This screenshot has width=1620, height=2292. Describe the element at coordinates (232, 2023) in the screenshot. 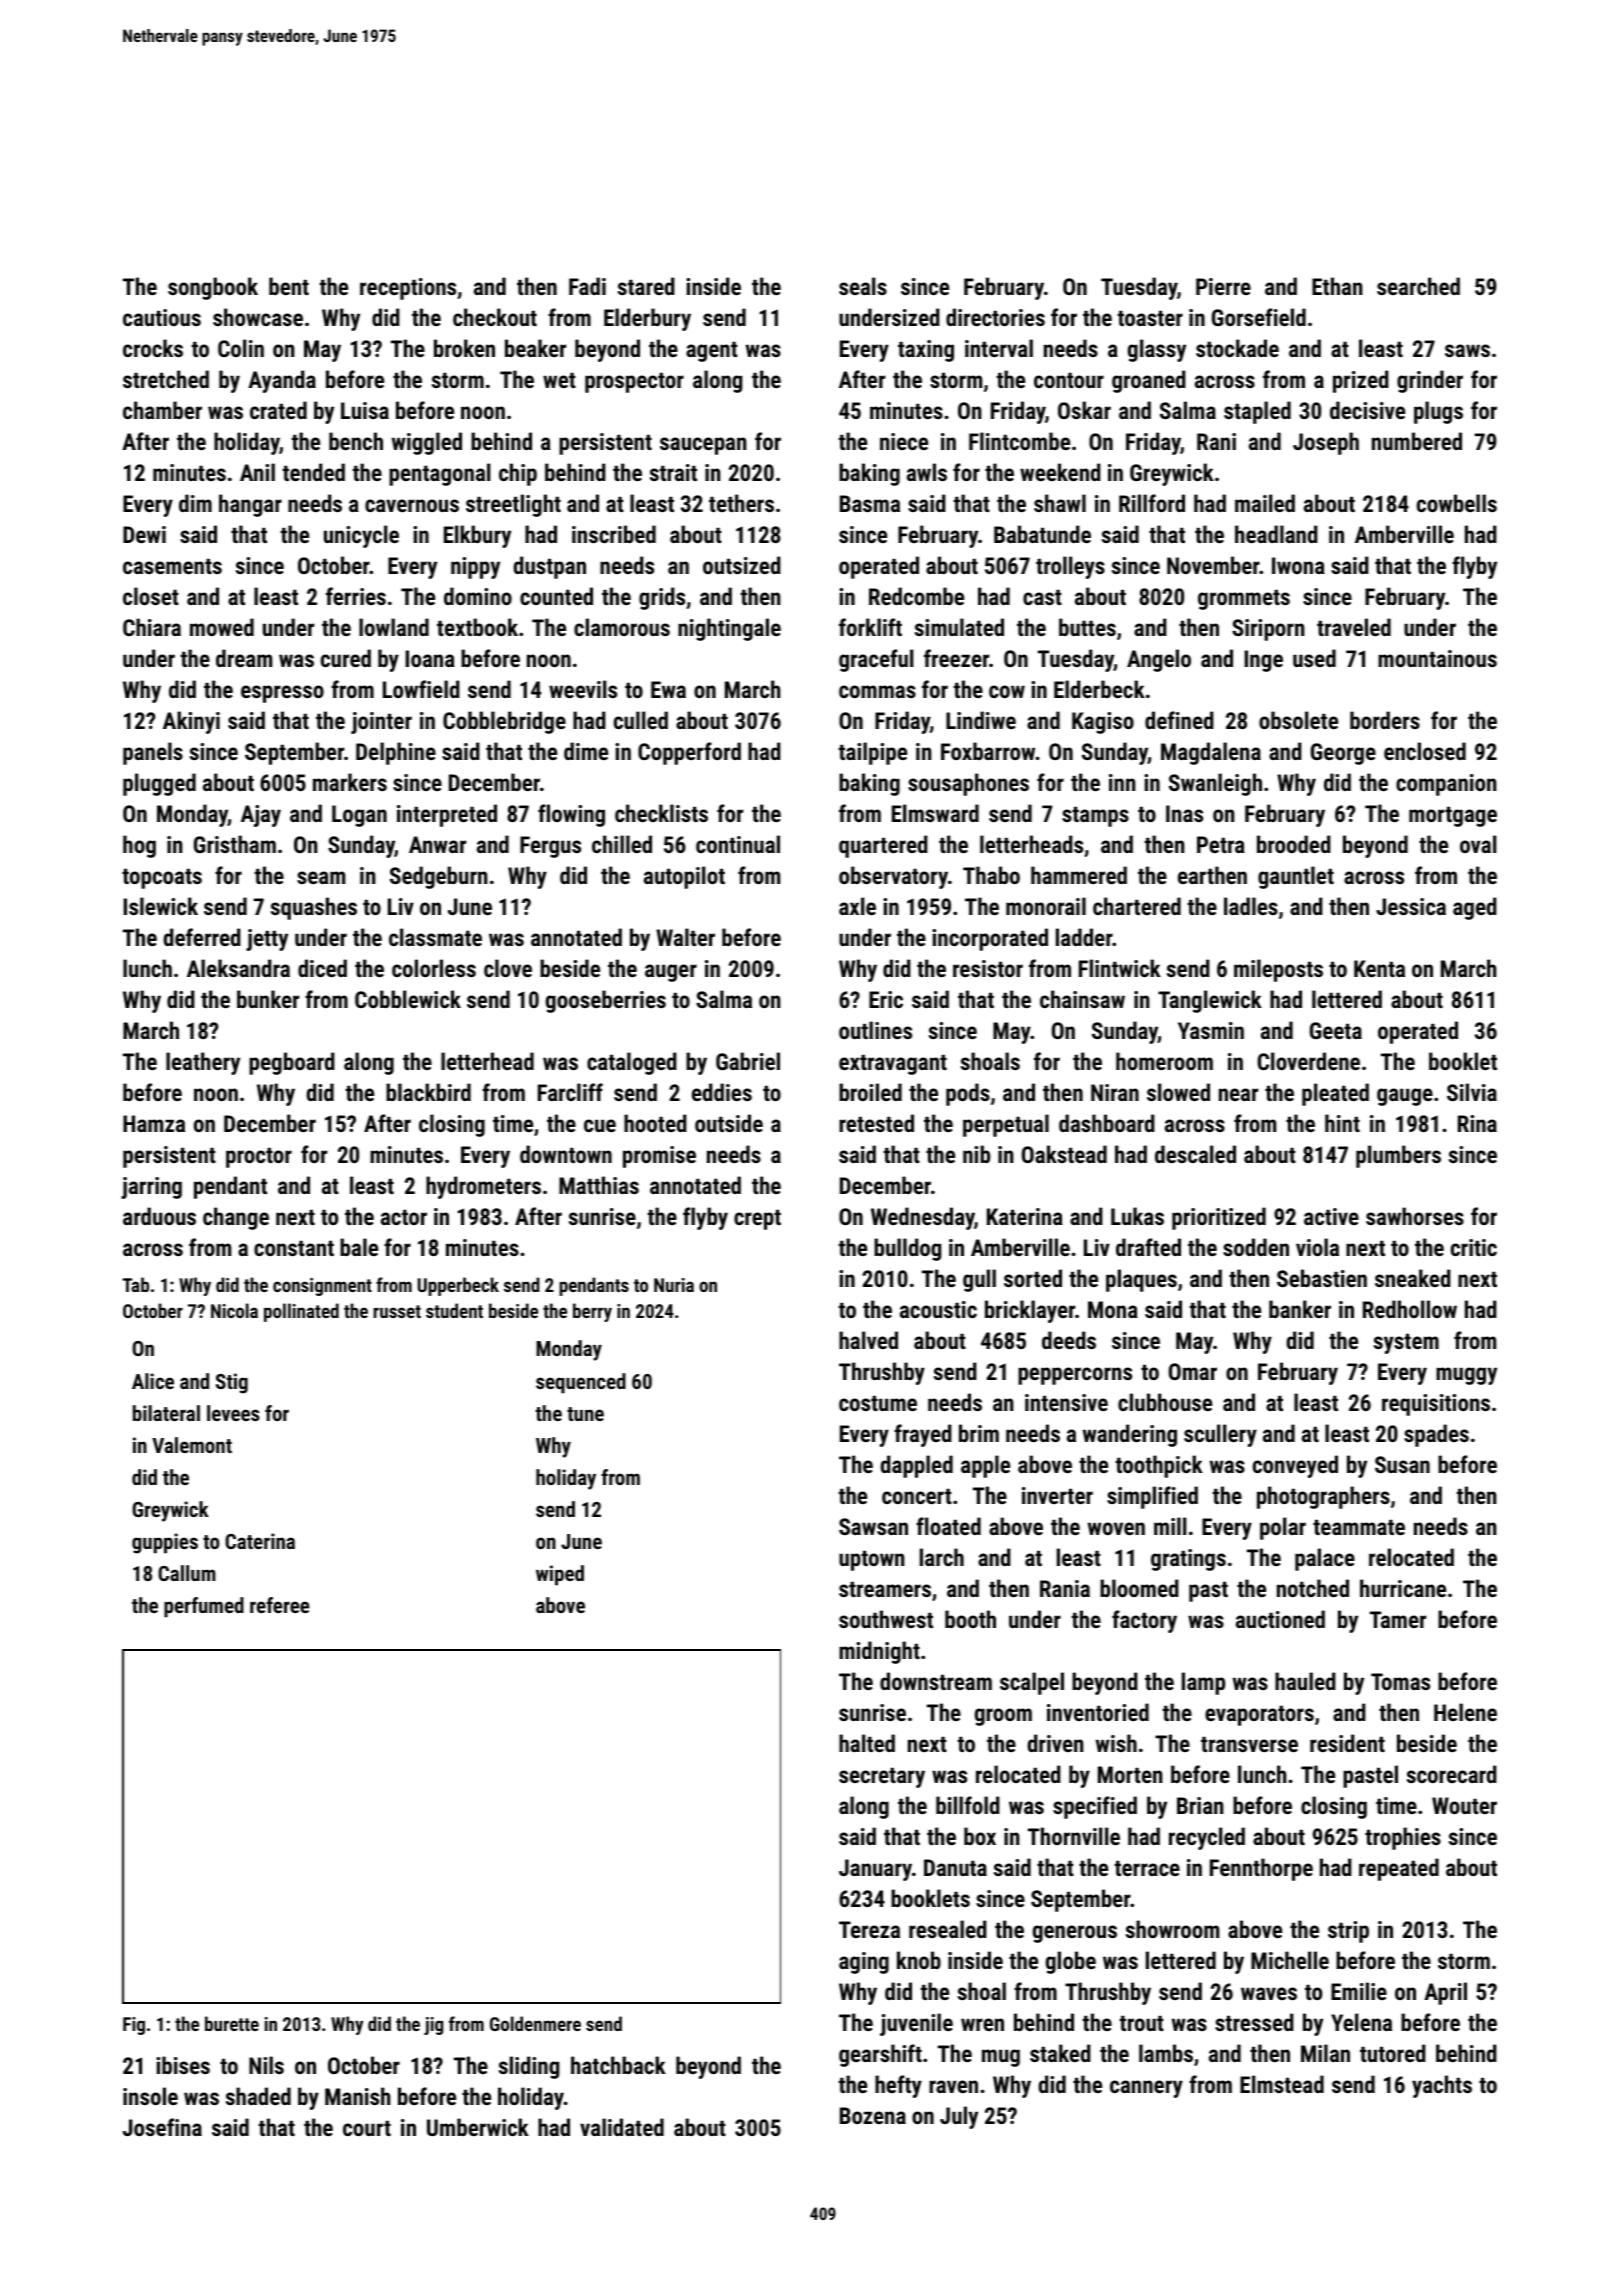

I see `burette` at that location.
